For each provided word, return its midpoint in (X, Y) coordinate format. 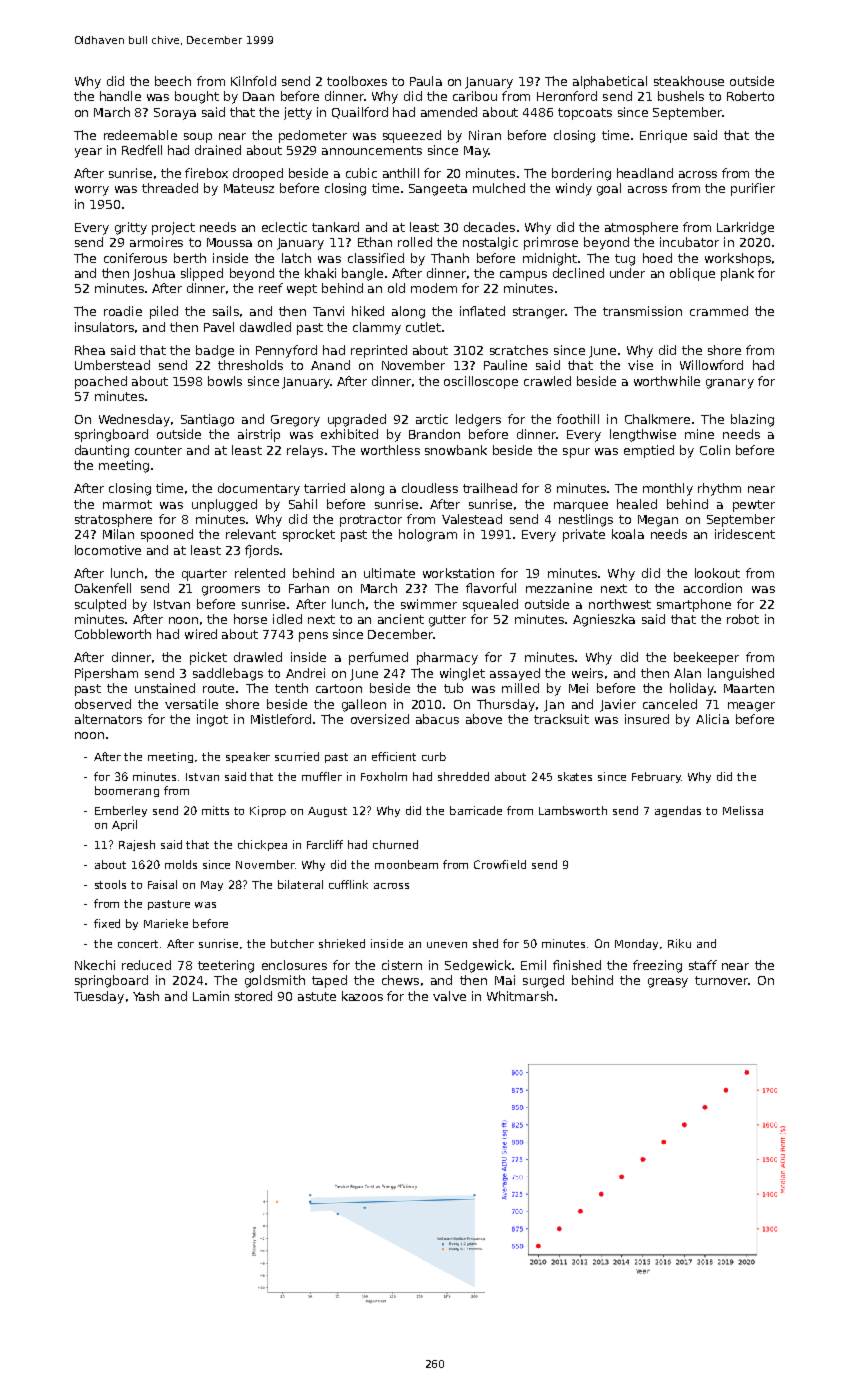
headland (645, 173)
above (484, 719)
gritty (131, 228)
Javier (618, 705)
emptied (649, 451)
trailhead (490, 488)
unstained (165, 688)
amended (449, 112)
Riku (679, 943)
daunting (102, 451)
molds (181, 864)
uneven (447, 945)
